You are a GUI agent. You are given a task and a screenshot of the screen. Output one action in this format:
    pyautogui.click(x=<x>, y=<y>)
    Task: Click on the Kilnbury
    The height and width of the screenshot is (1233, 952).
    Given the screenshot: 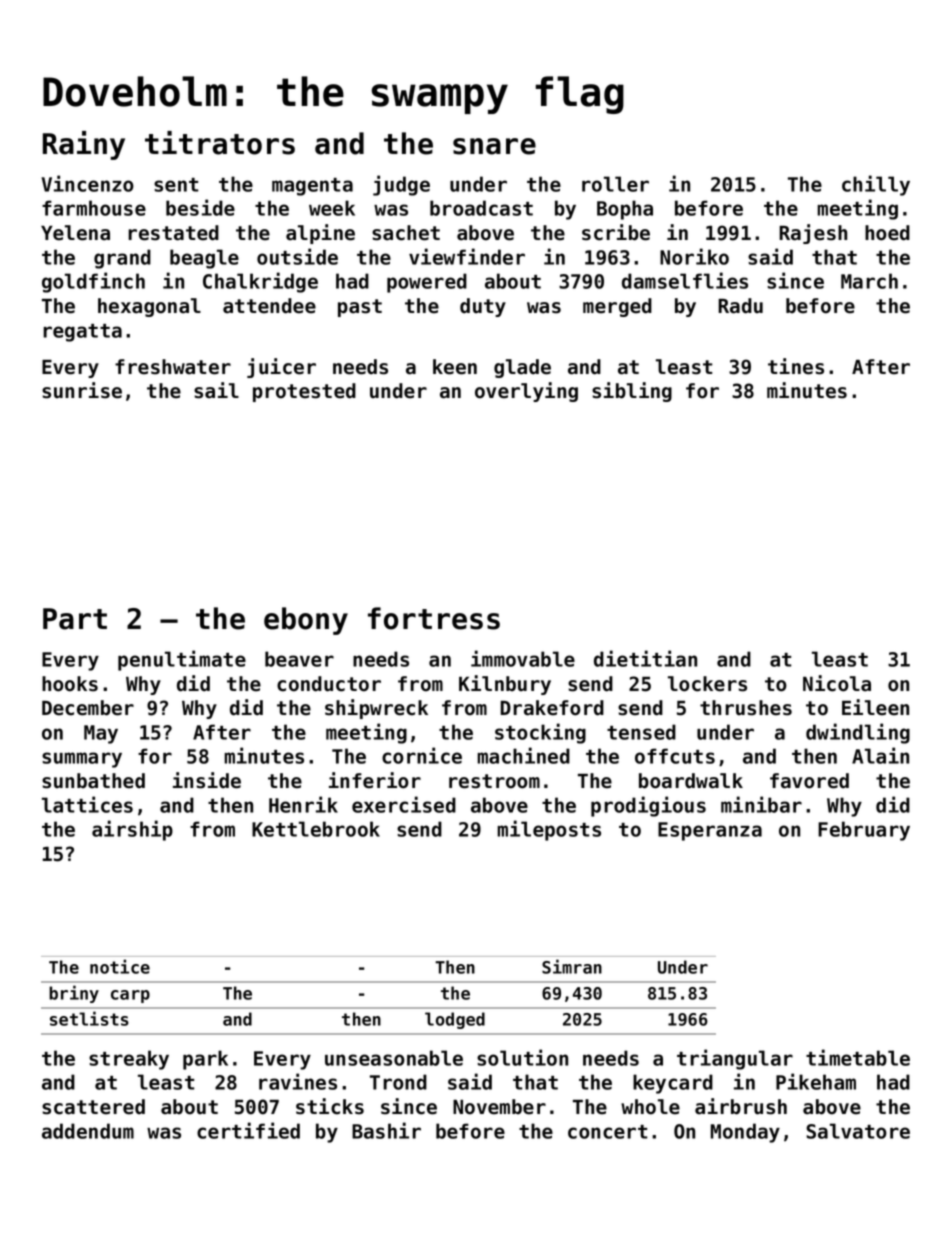 What is the action you would take?
    pyautogui.click(x=505, y=685)
